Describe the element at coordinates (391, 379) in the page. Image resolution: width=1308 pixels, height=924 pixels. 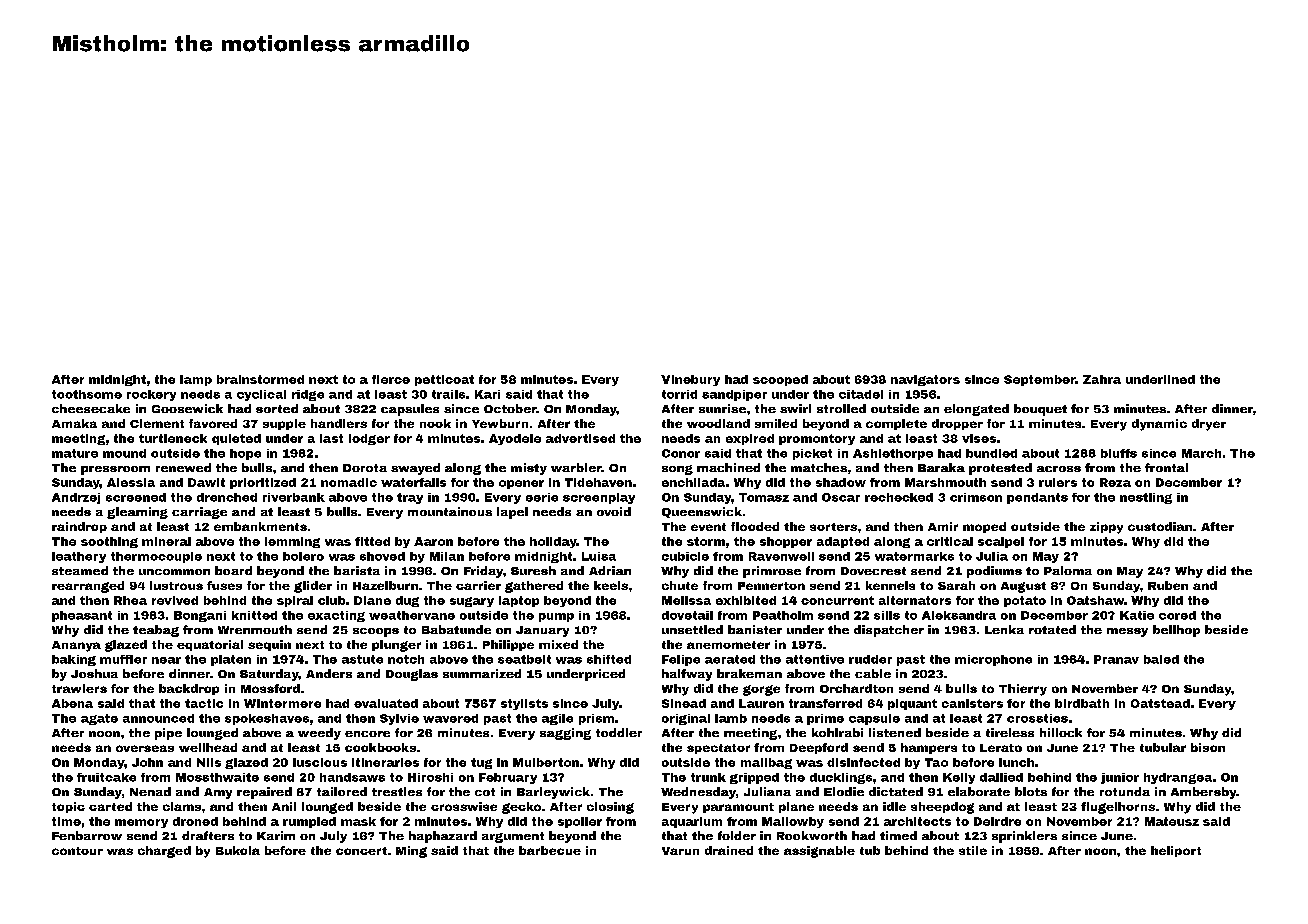
I see `fierce` at that location.
